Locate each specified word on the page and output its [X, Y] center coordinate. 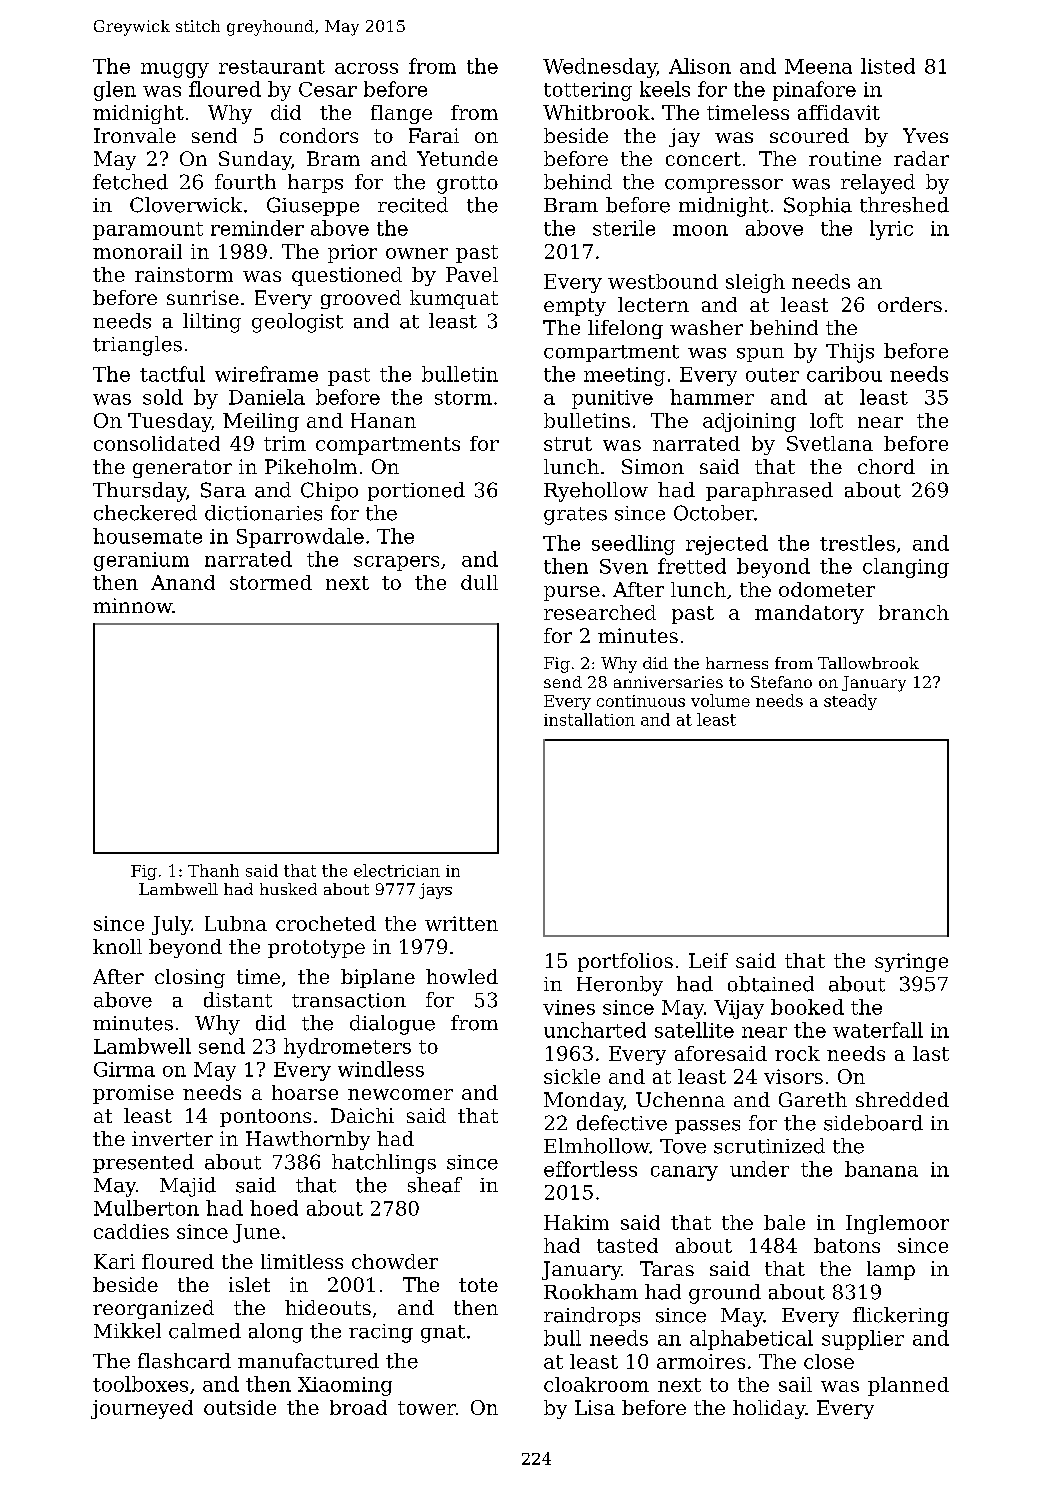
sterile [624, 228]
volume [720, 700]
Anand [183, 582]
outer [772, 375]
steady [850, 702]
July [171, 925]
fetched [130, 182]
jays [435, 891]
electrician [397, 870]
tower [427, 1408]
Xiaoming [345, 1386]
